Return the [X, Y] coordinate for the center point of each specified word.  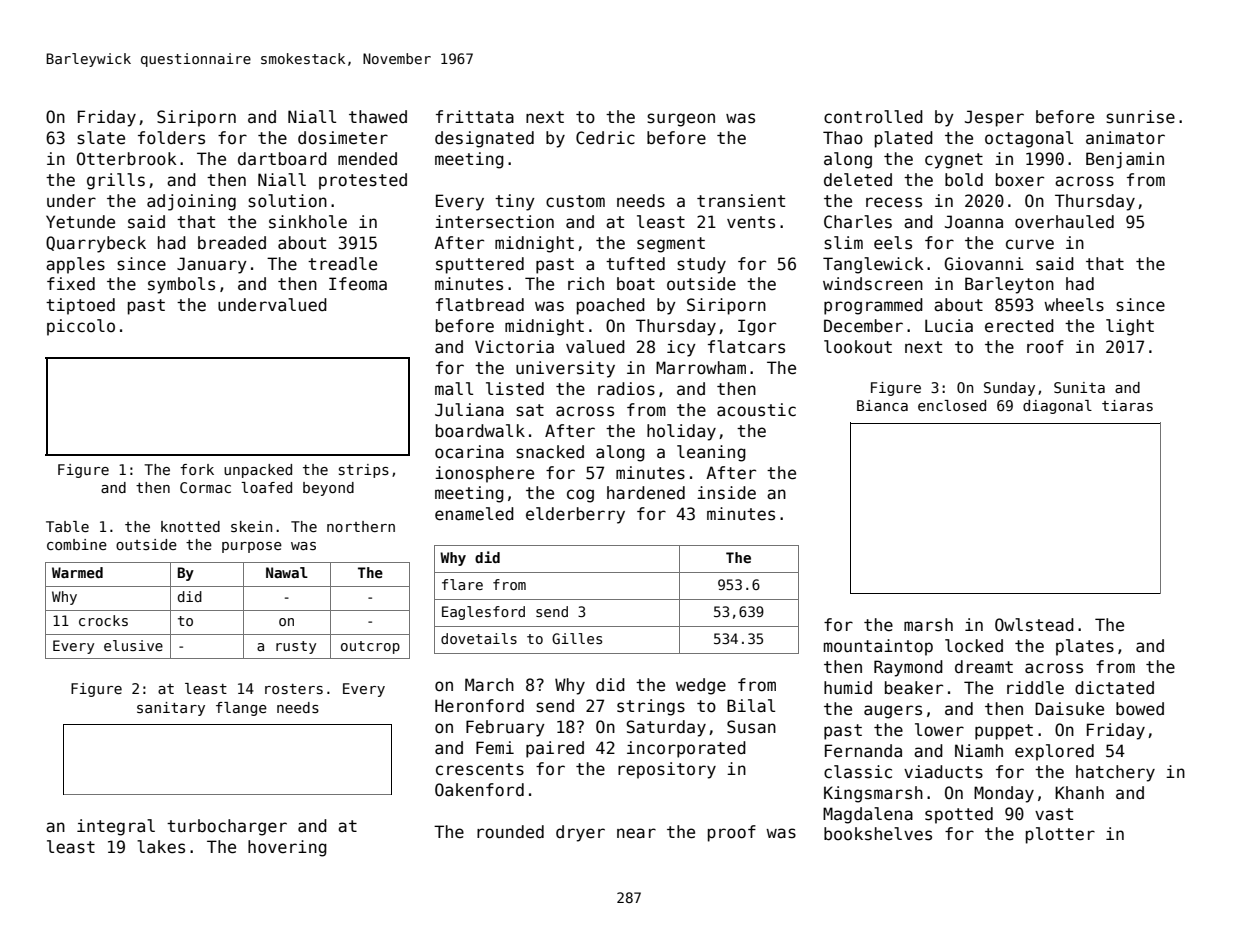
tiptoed [80, 306]
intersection [494, 222]
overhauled [1064, 222]
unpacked [258, 471]
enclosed [952, 405]
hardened [646, 493]
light [1130, 327]
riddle [1035, 687]
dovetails [479, 638]
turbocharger [227, 827]
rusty [296, 647]
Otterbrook [127, 159]
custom [575, 201]
